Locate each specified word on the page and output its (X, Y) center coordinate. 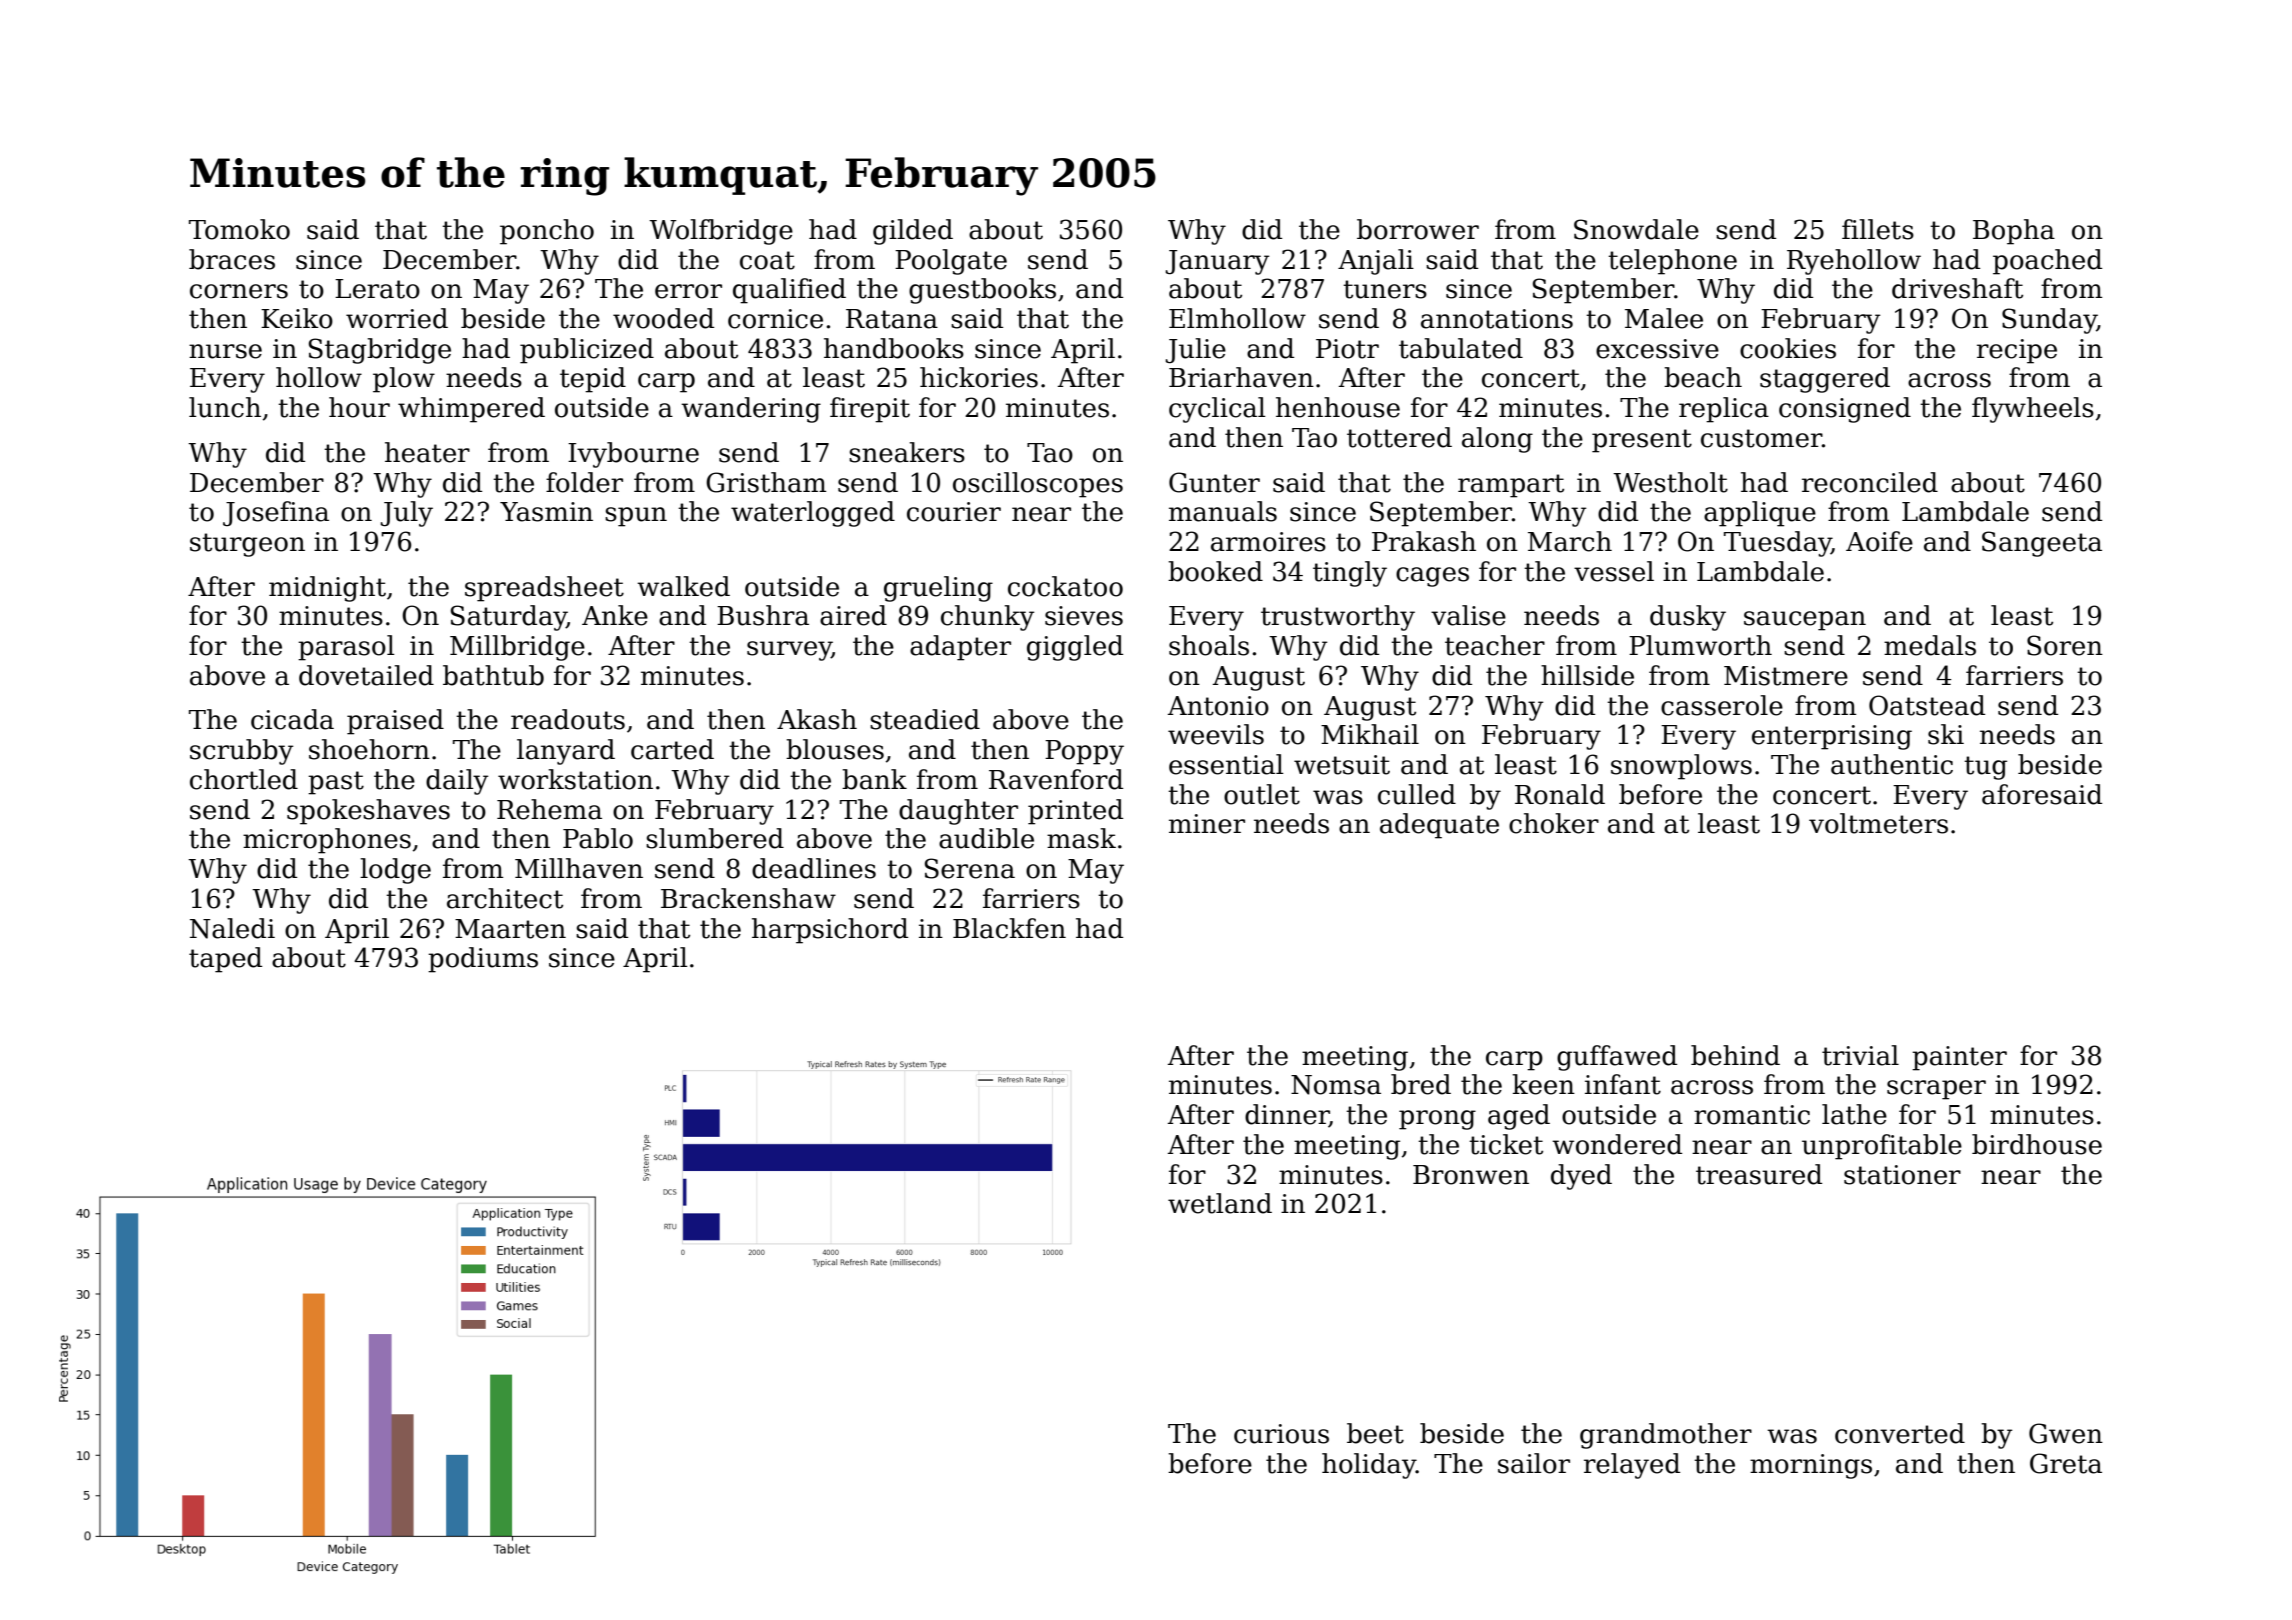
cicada (292, 719)
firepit (870, 410)
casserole (1722, 705)
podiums (483, 960)
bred (1421, 1084)
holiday (1369, 1466)
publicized (587, 351)
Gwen (2066, 1433)
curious (1281, 1434)
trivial (1860, 1055)
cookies (1788, 348)
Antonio (1218, 706)
